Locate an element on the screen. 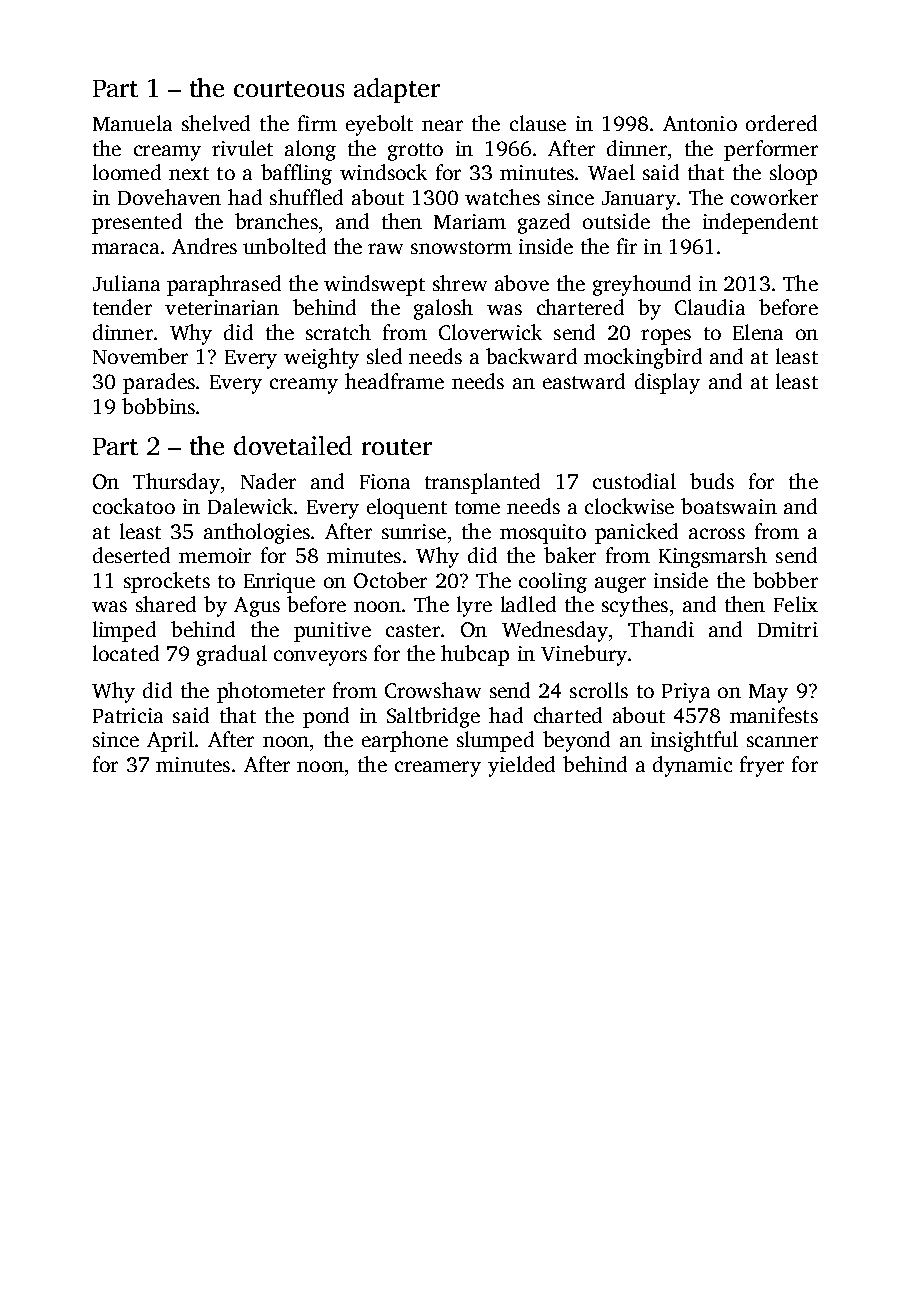 The height and width of the screenshot is (1292, 910). eastward is located at coordinates (584, 381).
